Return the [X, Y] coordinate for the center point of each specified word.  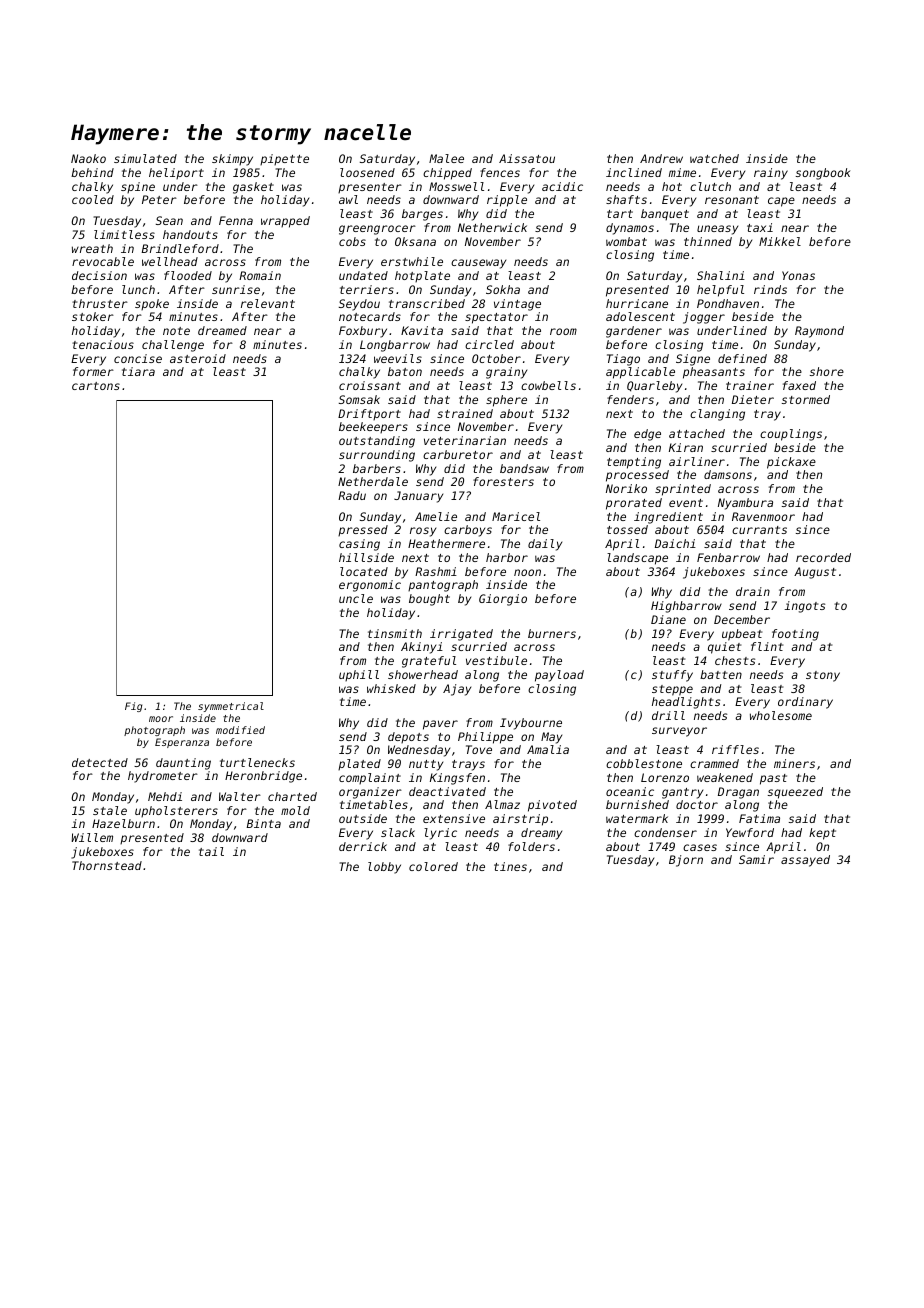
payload [559, 676]
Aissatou [527, 158]
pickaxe [791, 463]
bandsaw [524, 468]
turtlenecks [257, 762]
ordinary [805, 703]
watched [714, 158]
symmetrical [231, 707]
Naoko [88, 158]
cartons [96, 386]
